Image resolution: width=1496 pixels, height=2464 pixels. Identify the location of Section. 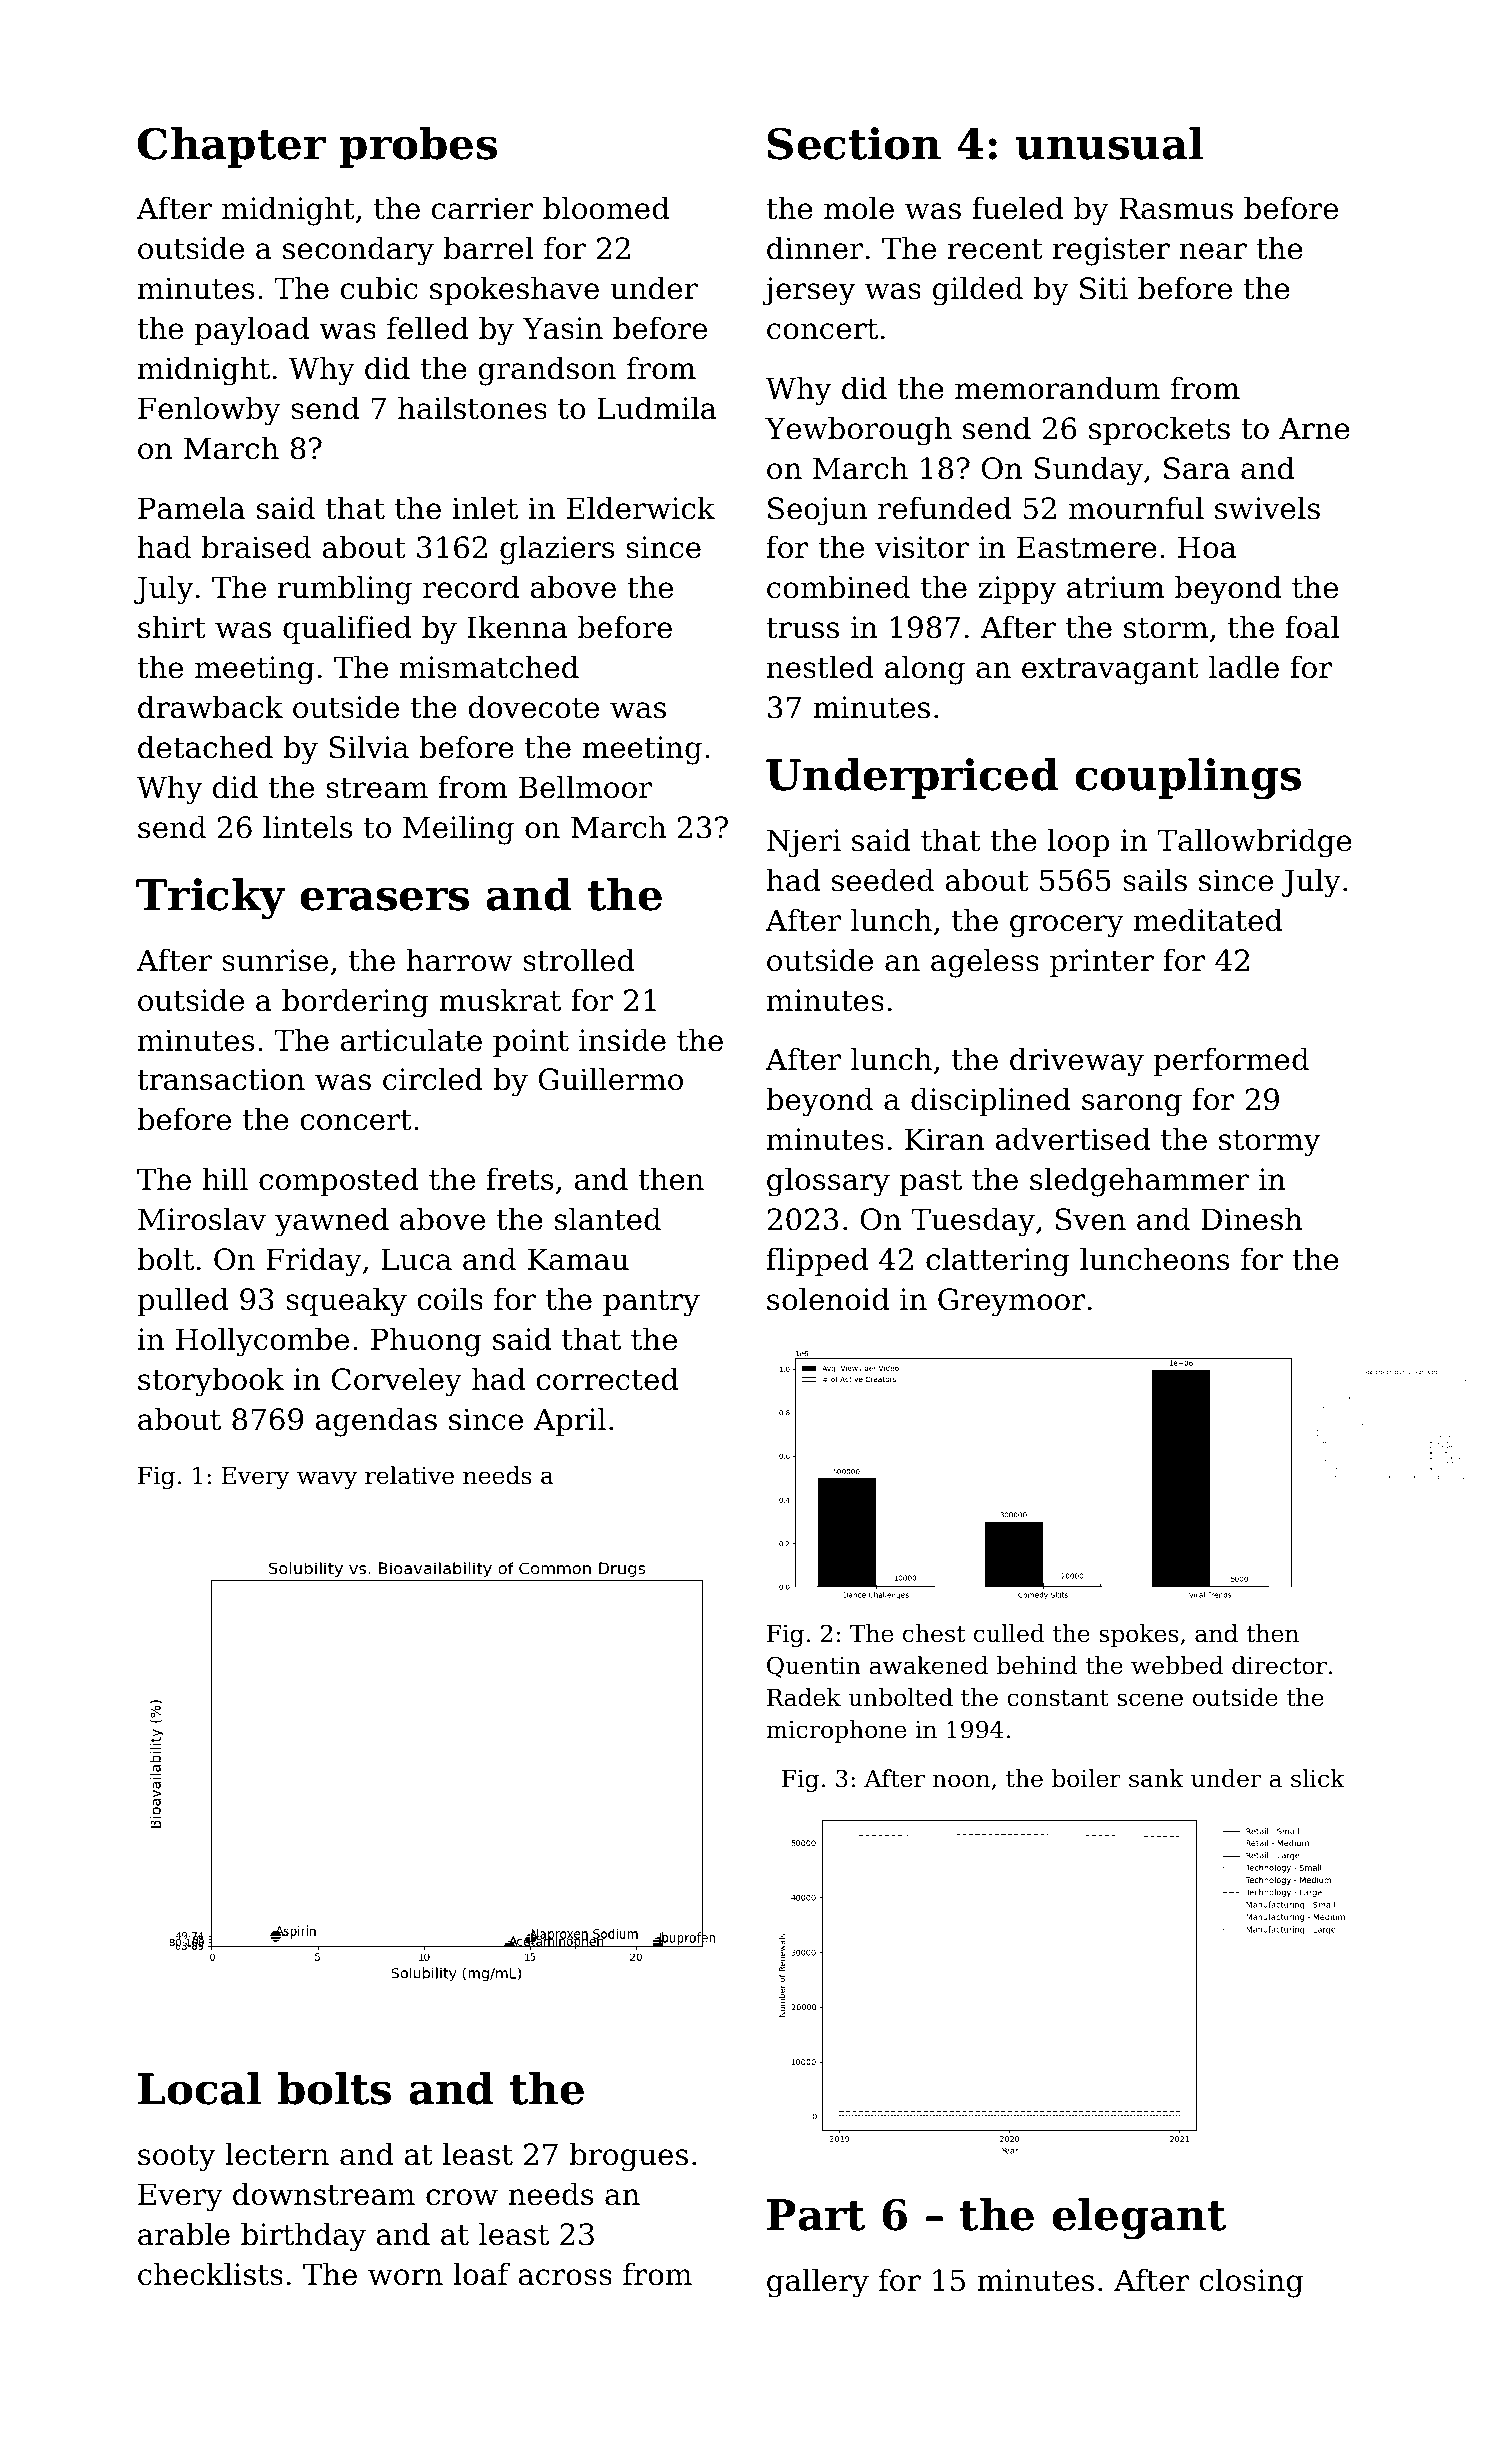
(854, 143).
